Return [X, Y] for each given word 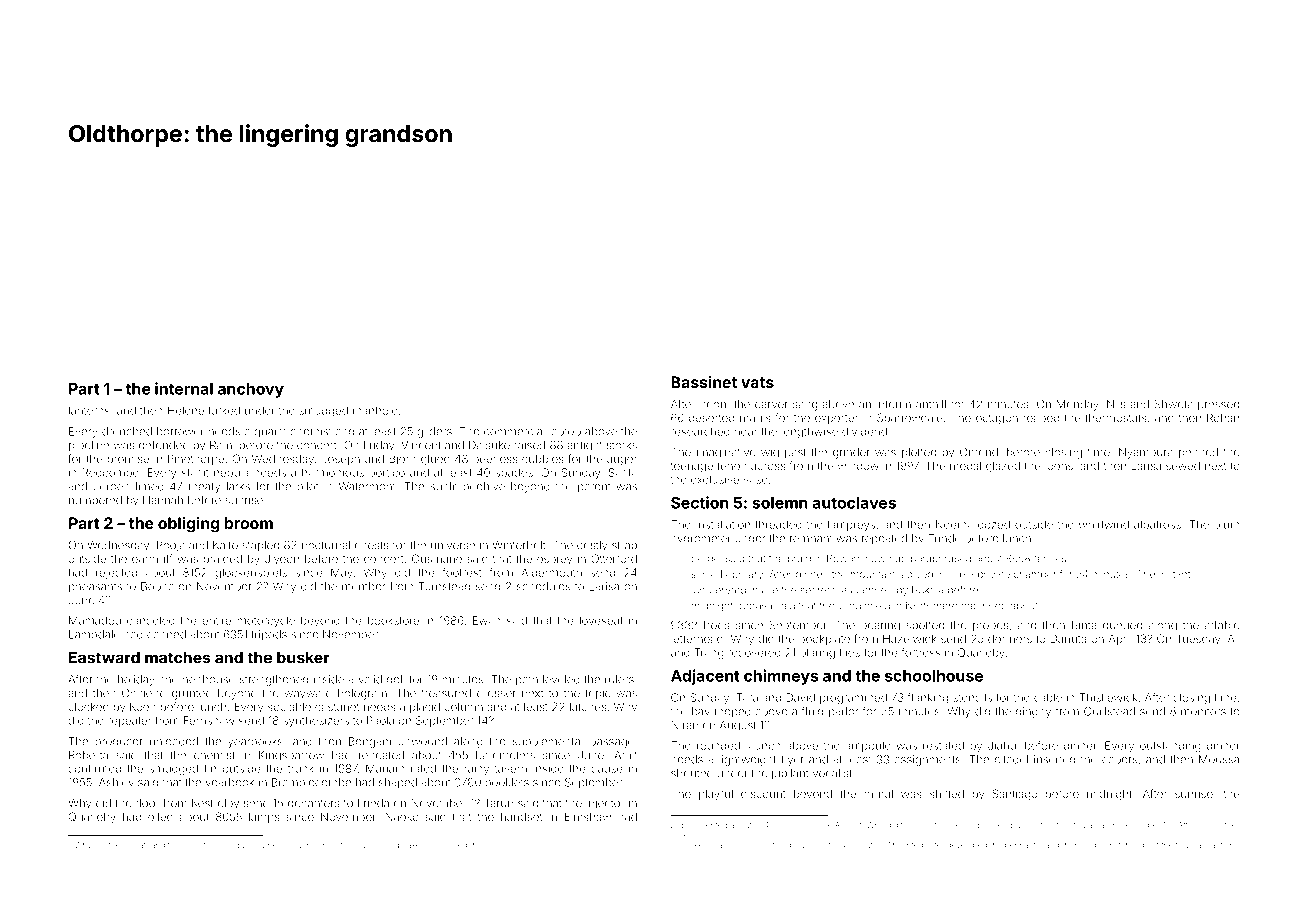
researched [700, 431]
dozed [994, 524]
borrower [180, 431]
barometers [505, 755]
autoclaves [854, 503]
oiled [160, 817]
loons [1059, 466]
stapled [260, 546]
